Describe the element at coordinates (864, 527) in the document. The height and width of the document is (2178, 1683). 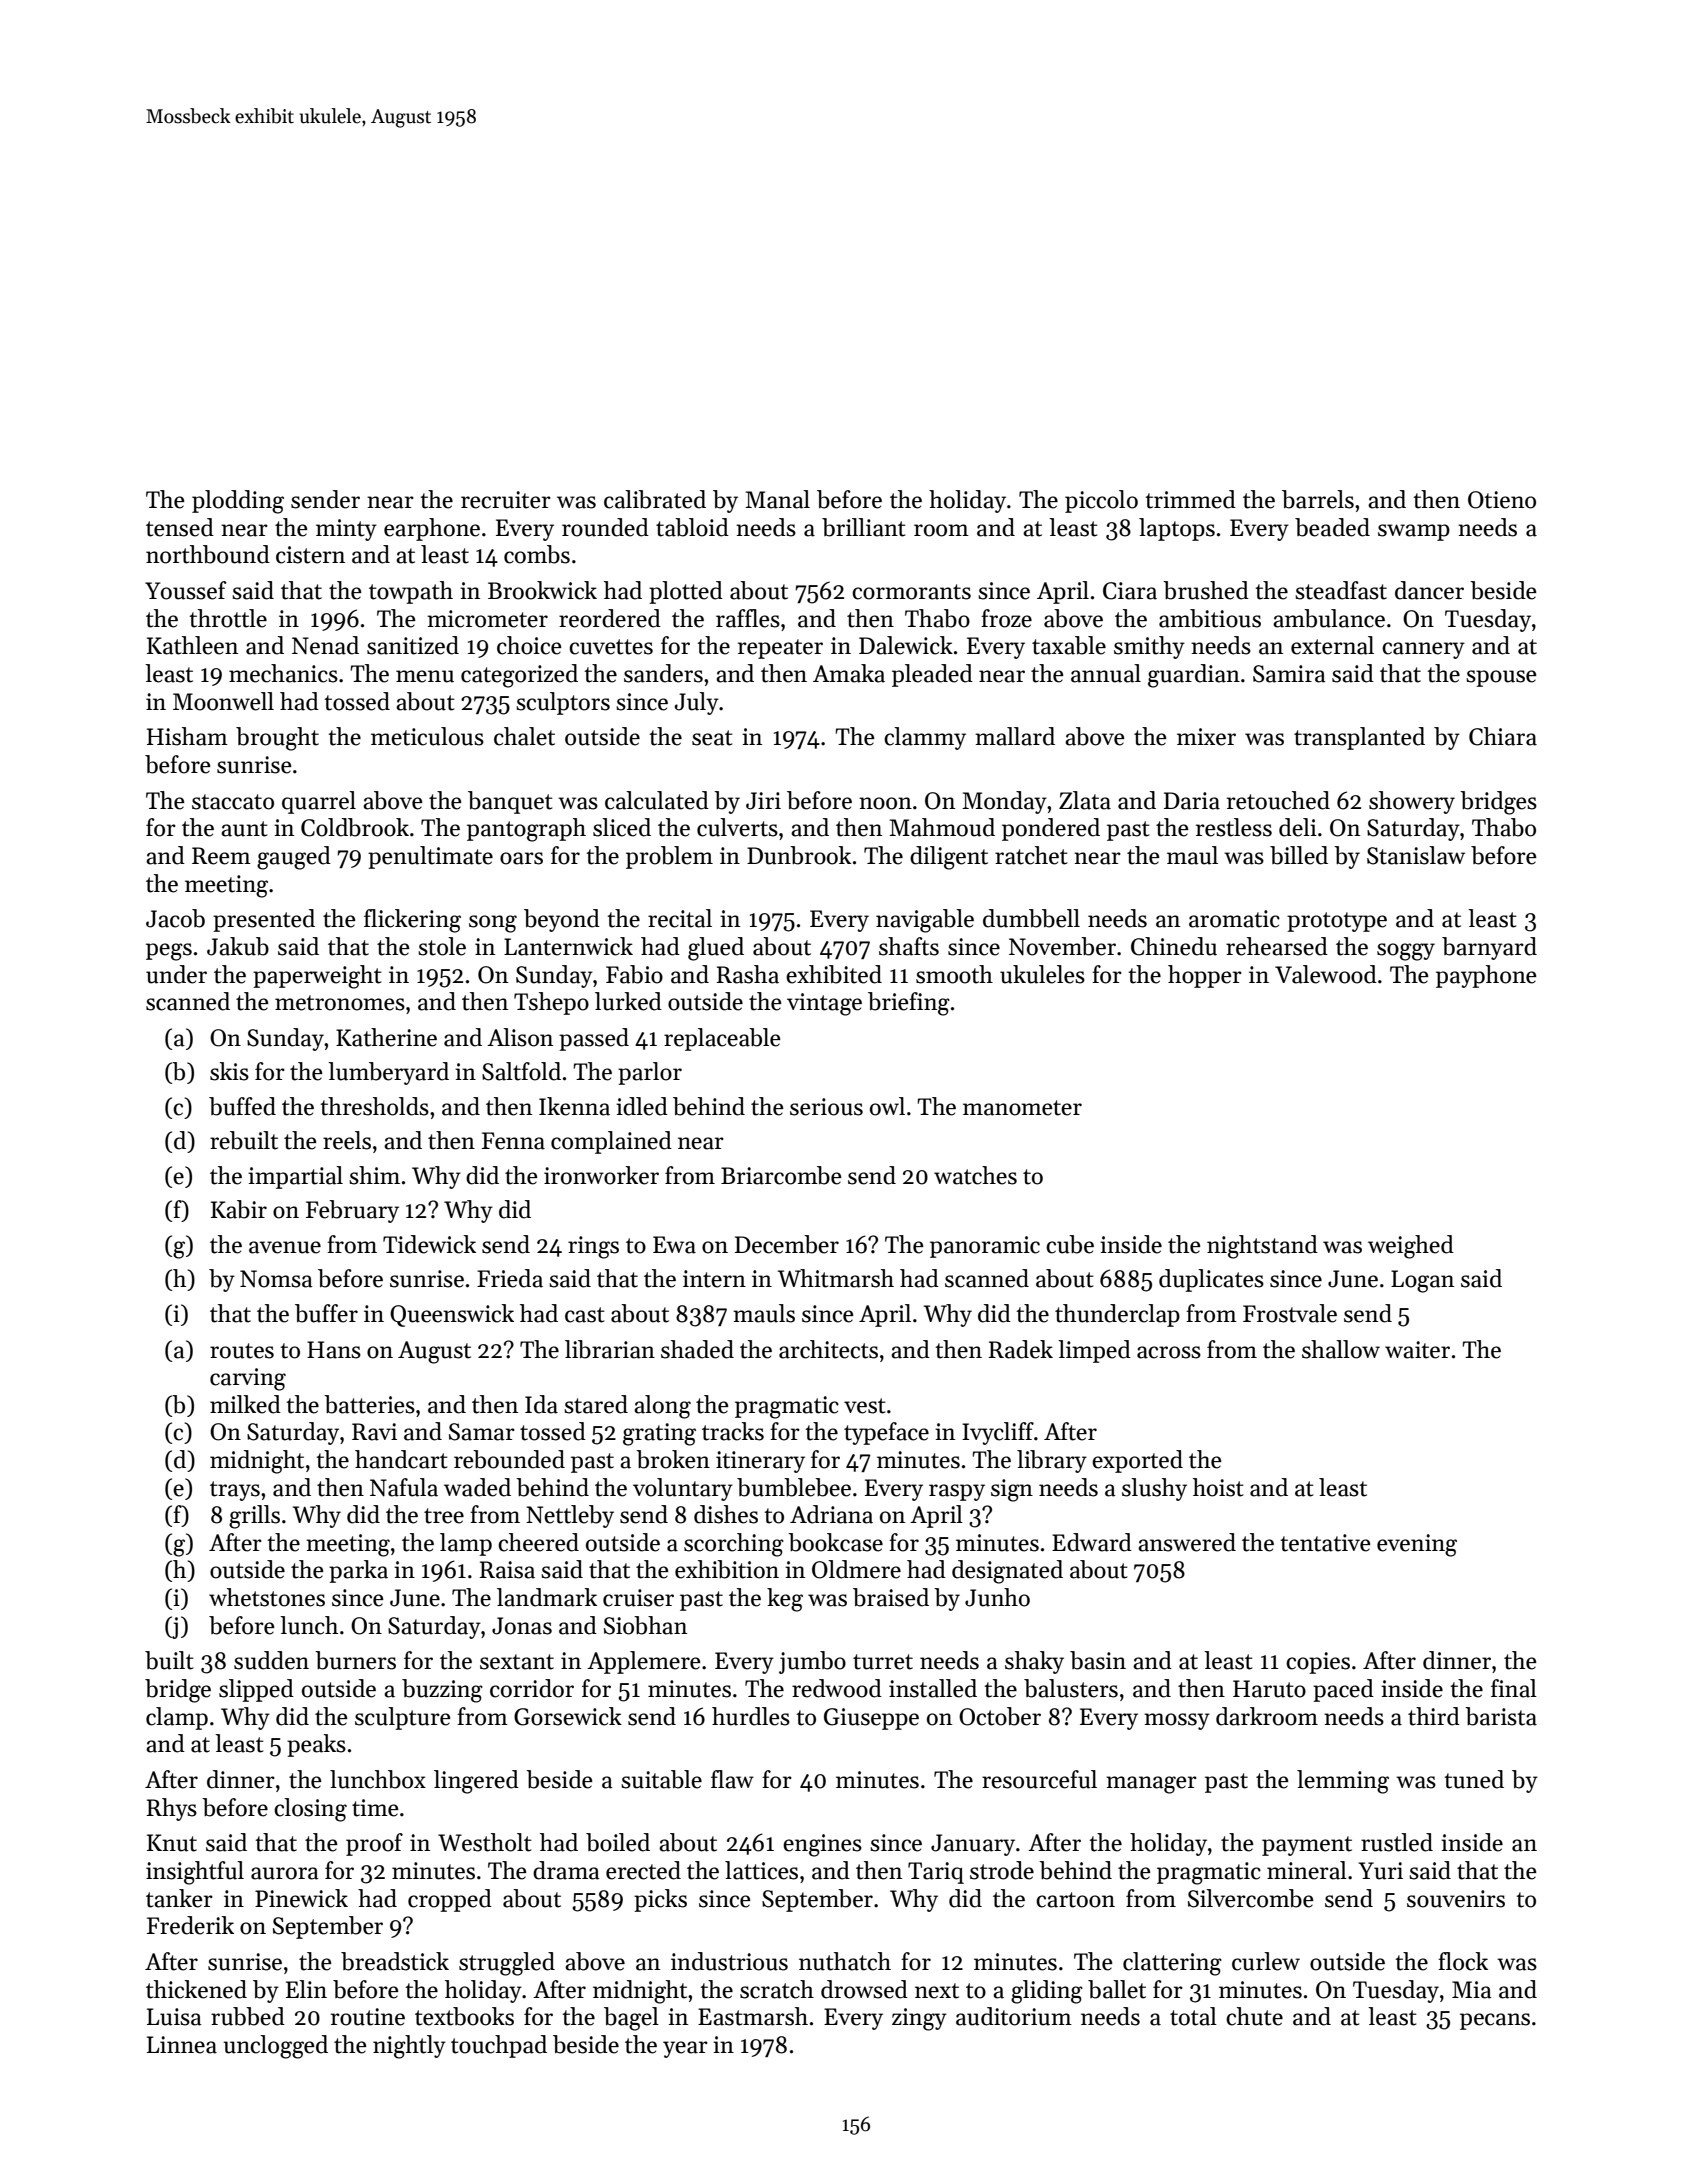
I see `brilliant` at that location.
